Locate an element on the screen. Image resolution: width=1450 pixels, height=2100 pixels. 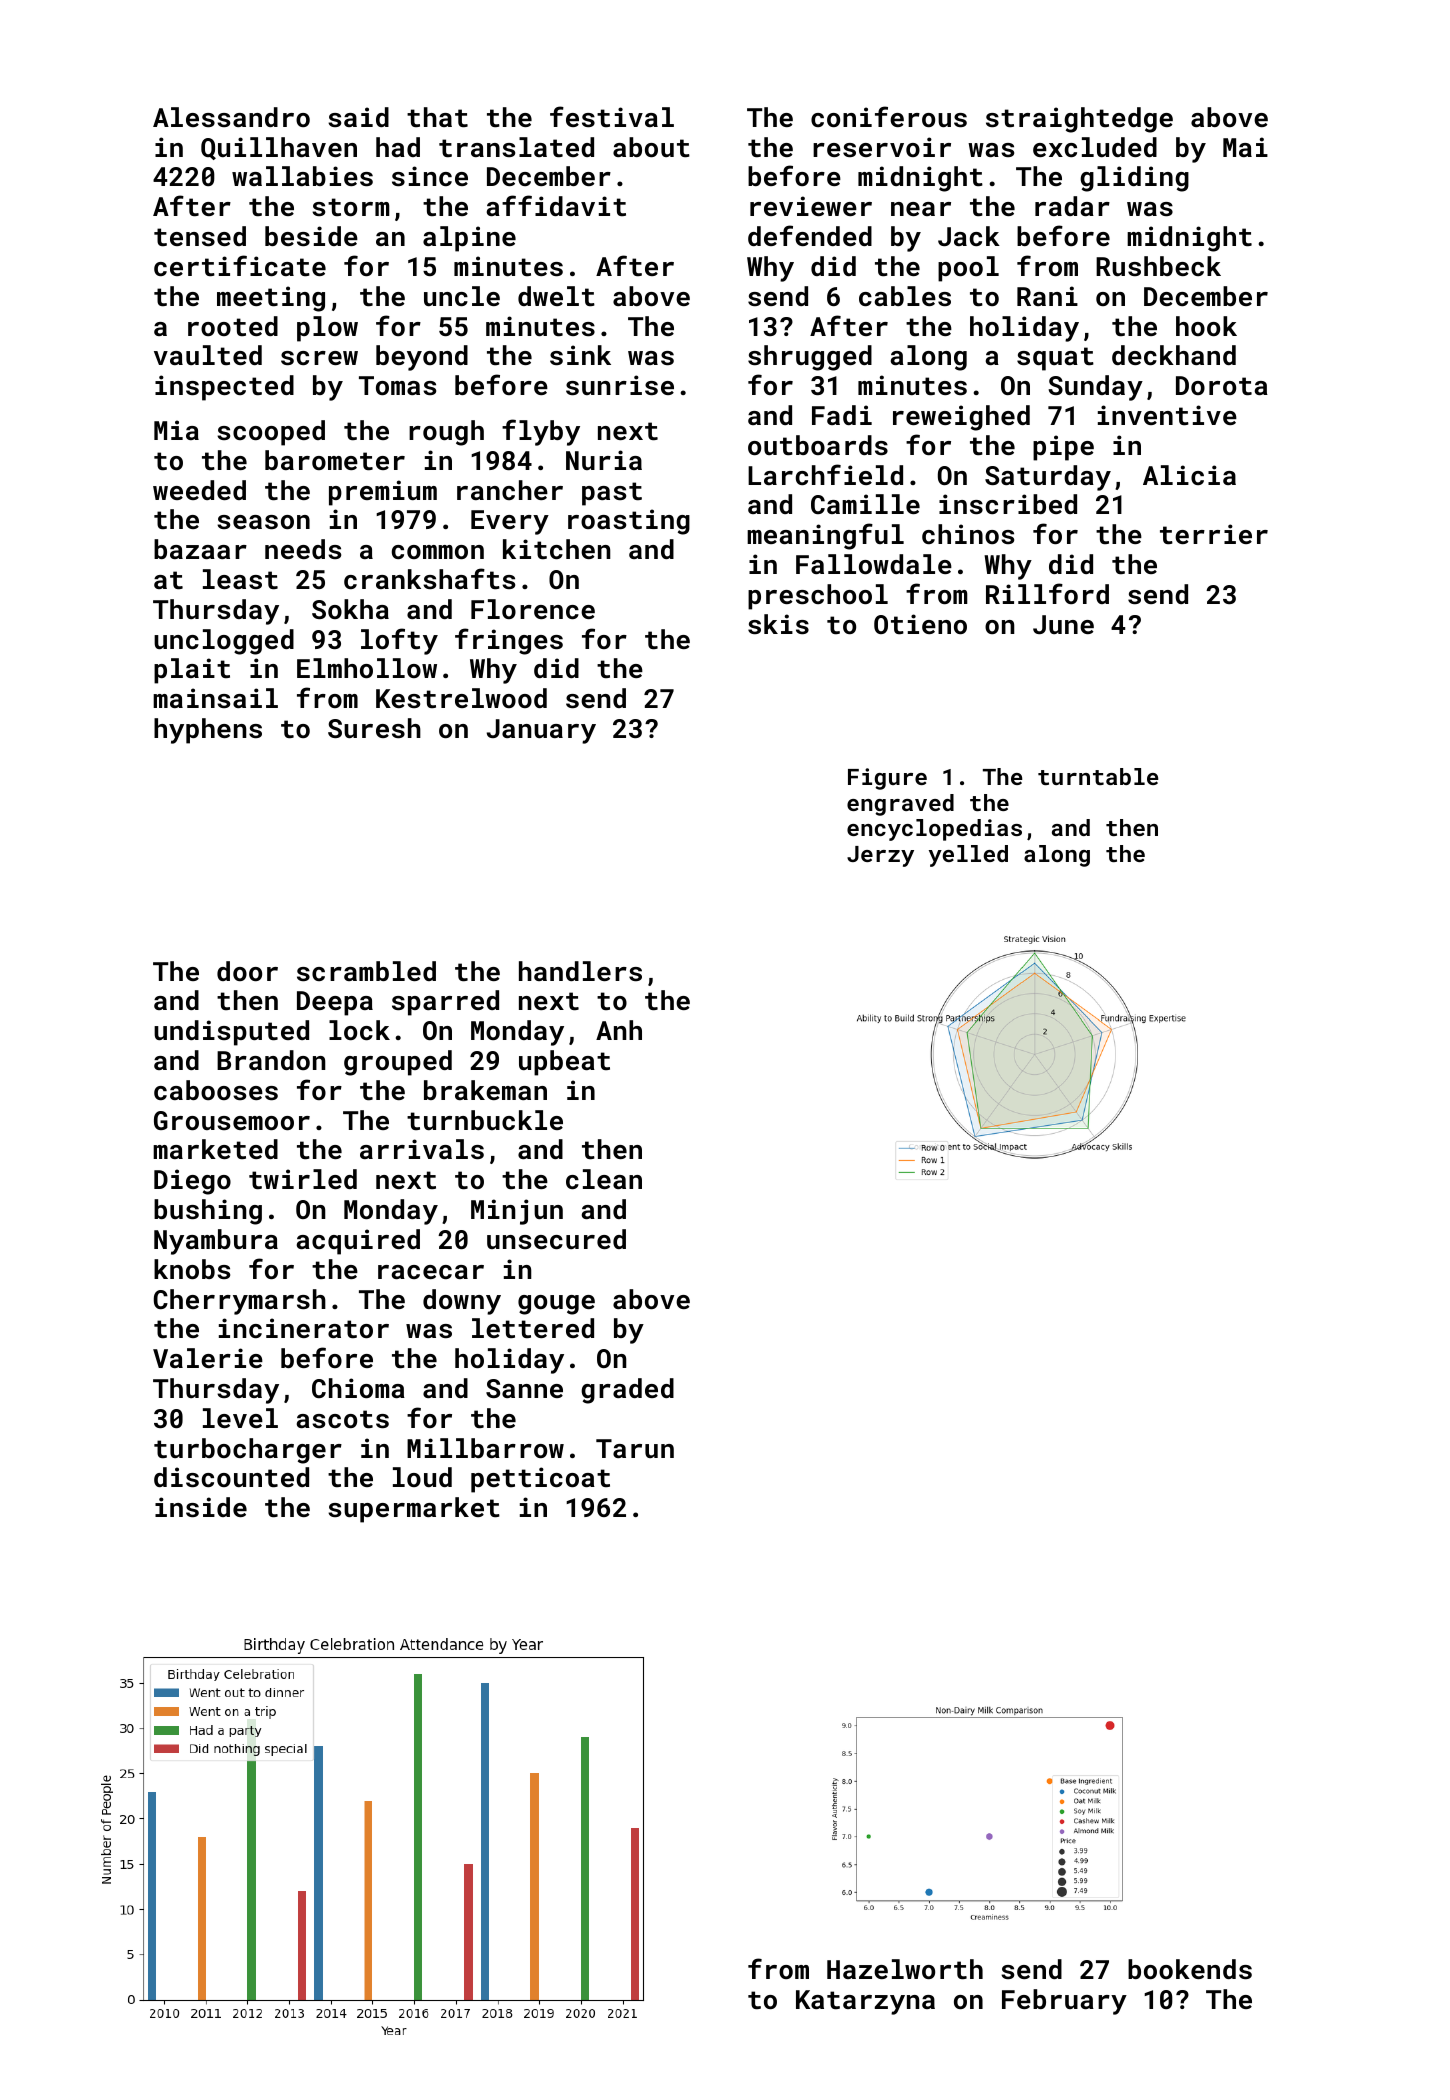
bookends is located at coordinates (1190, 1969).
